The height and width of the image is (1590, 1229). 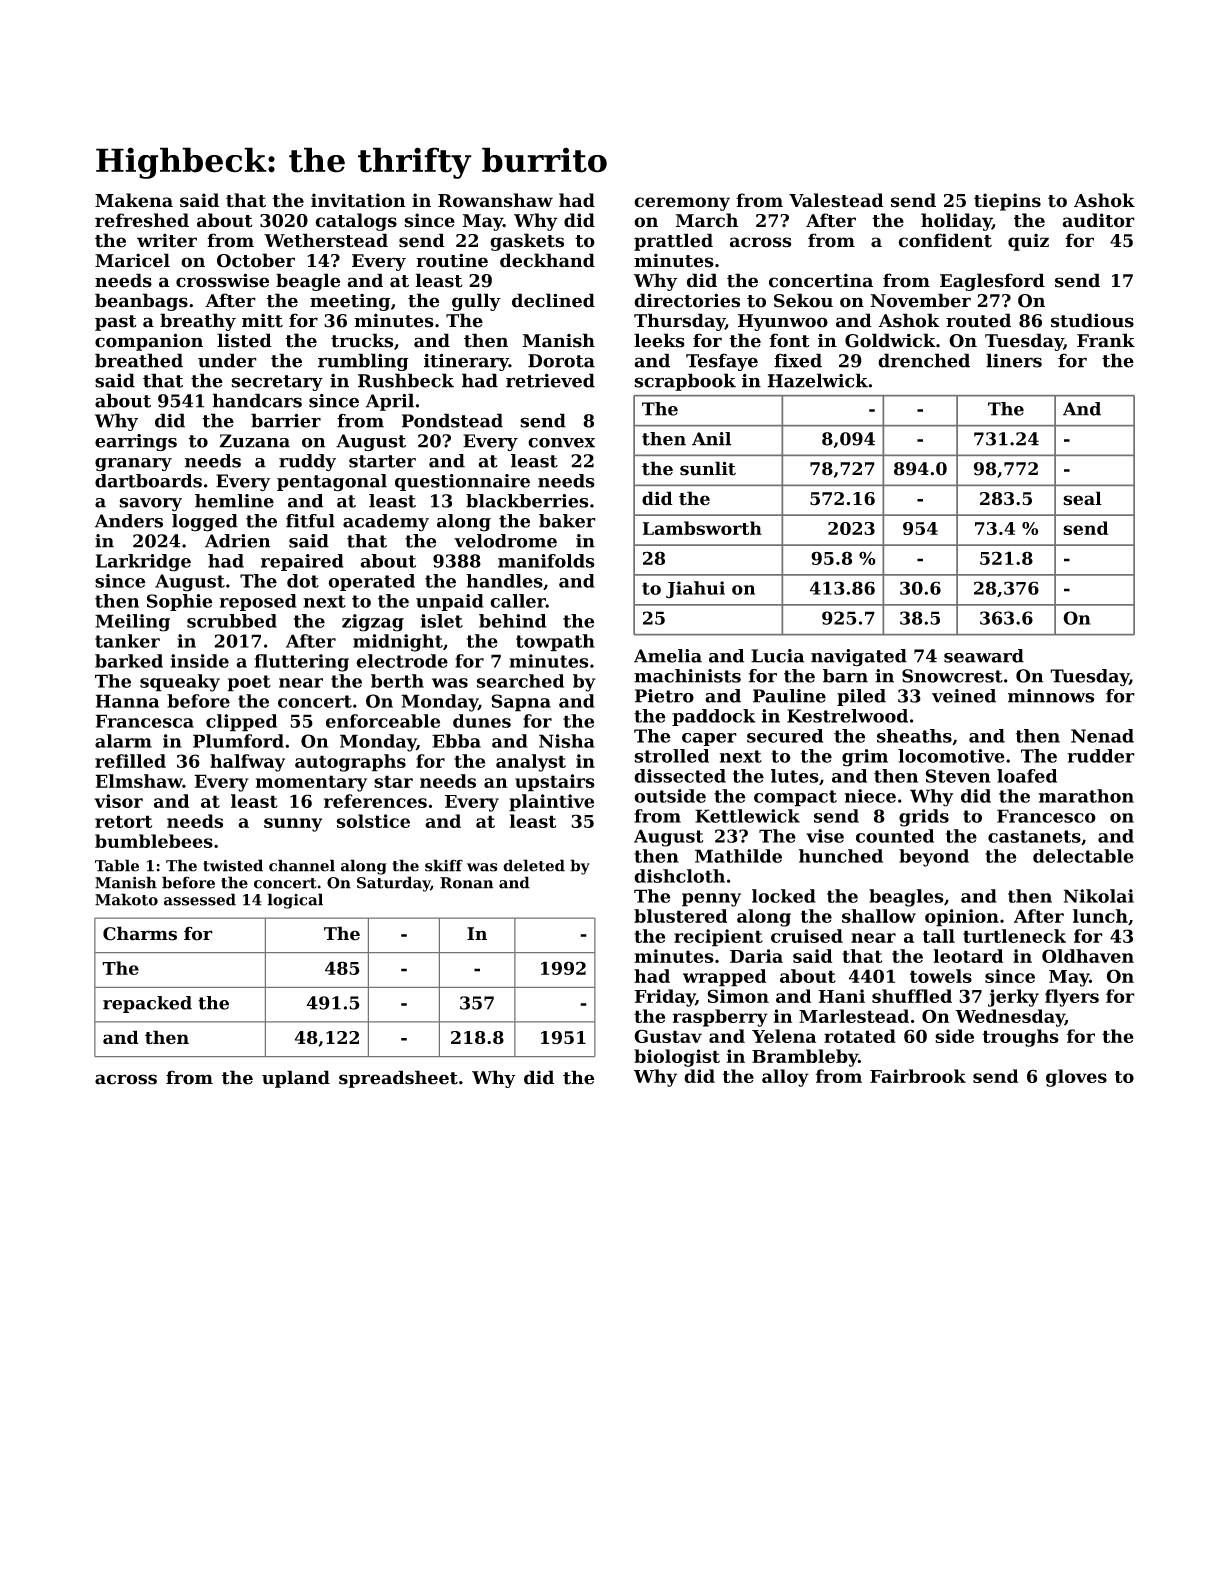 What do you see at coordinates (1099, 896) in the image?
I see `Nikolai` at bounding box center [1099, 896].
